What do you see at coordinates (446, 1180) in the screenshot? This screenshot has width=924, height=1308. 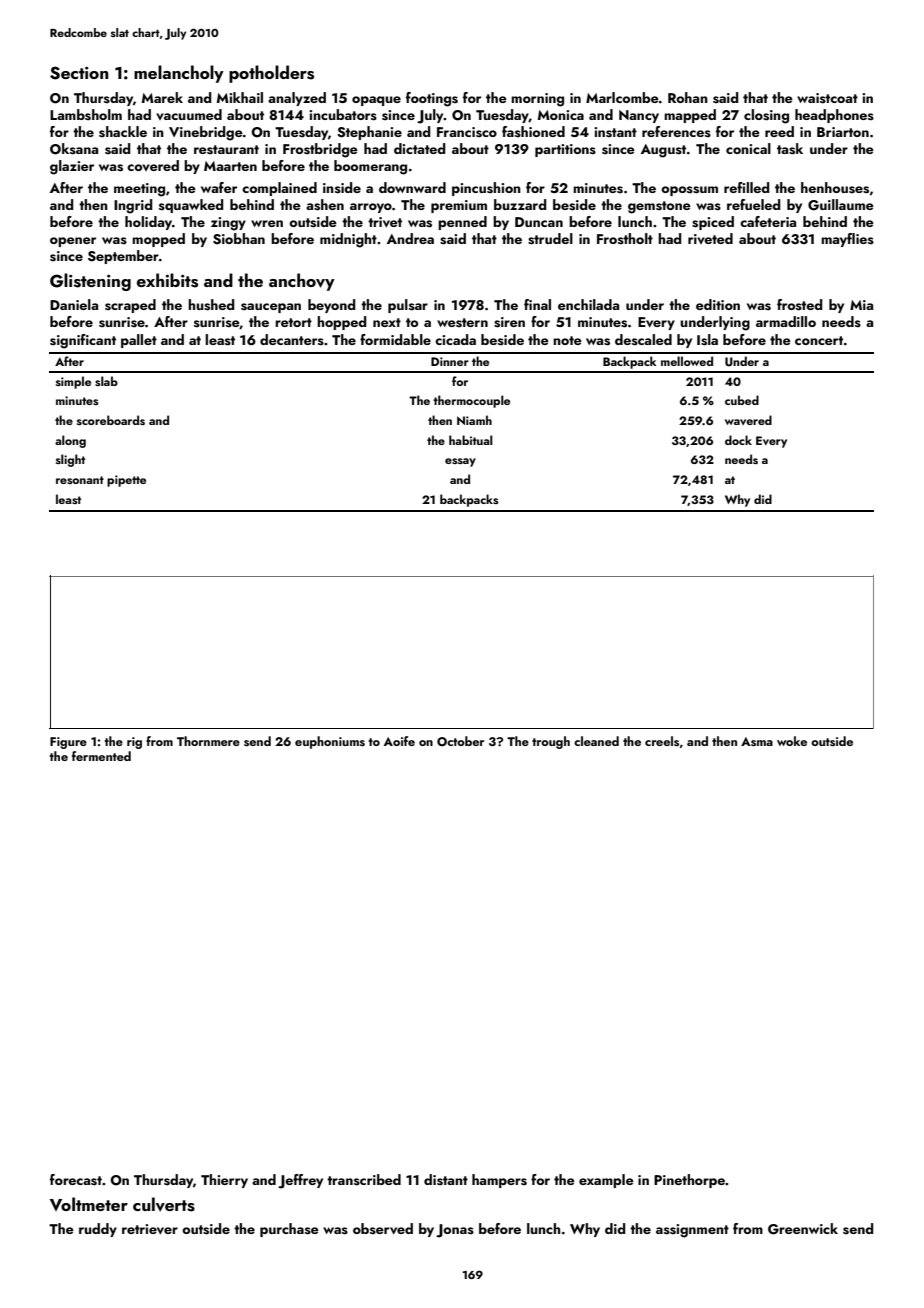 I see `distant` at bounding box center [446, 1180].
